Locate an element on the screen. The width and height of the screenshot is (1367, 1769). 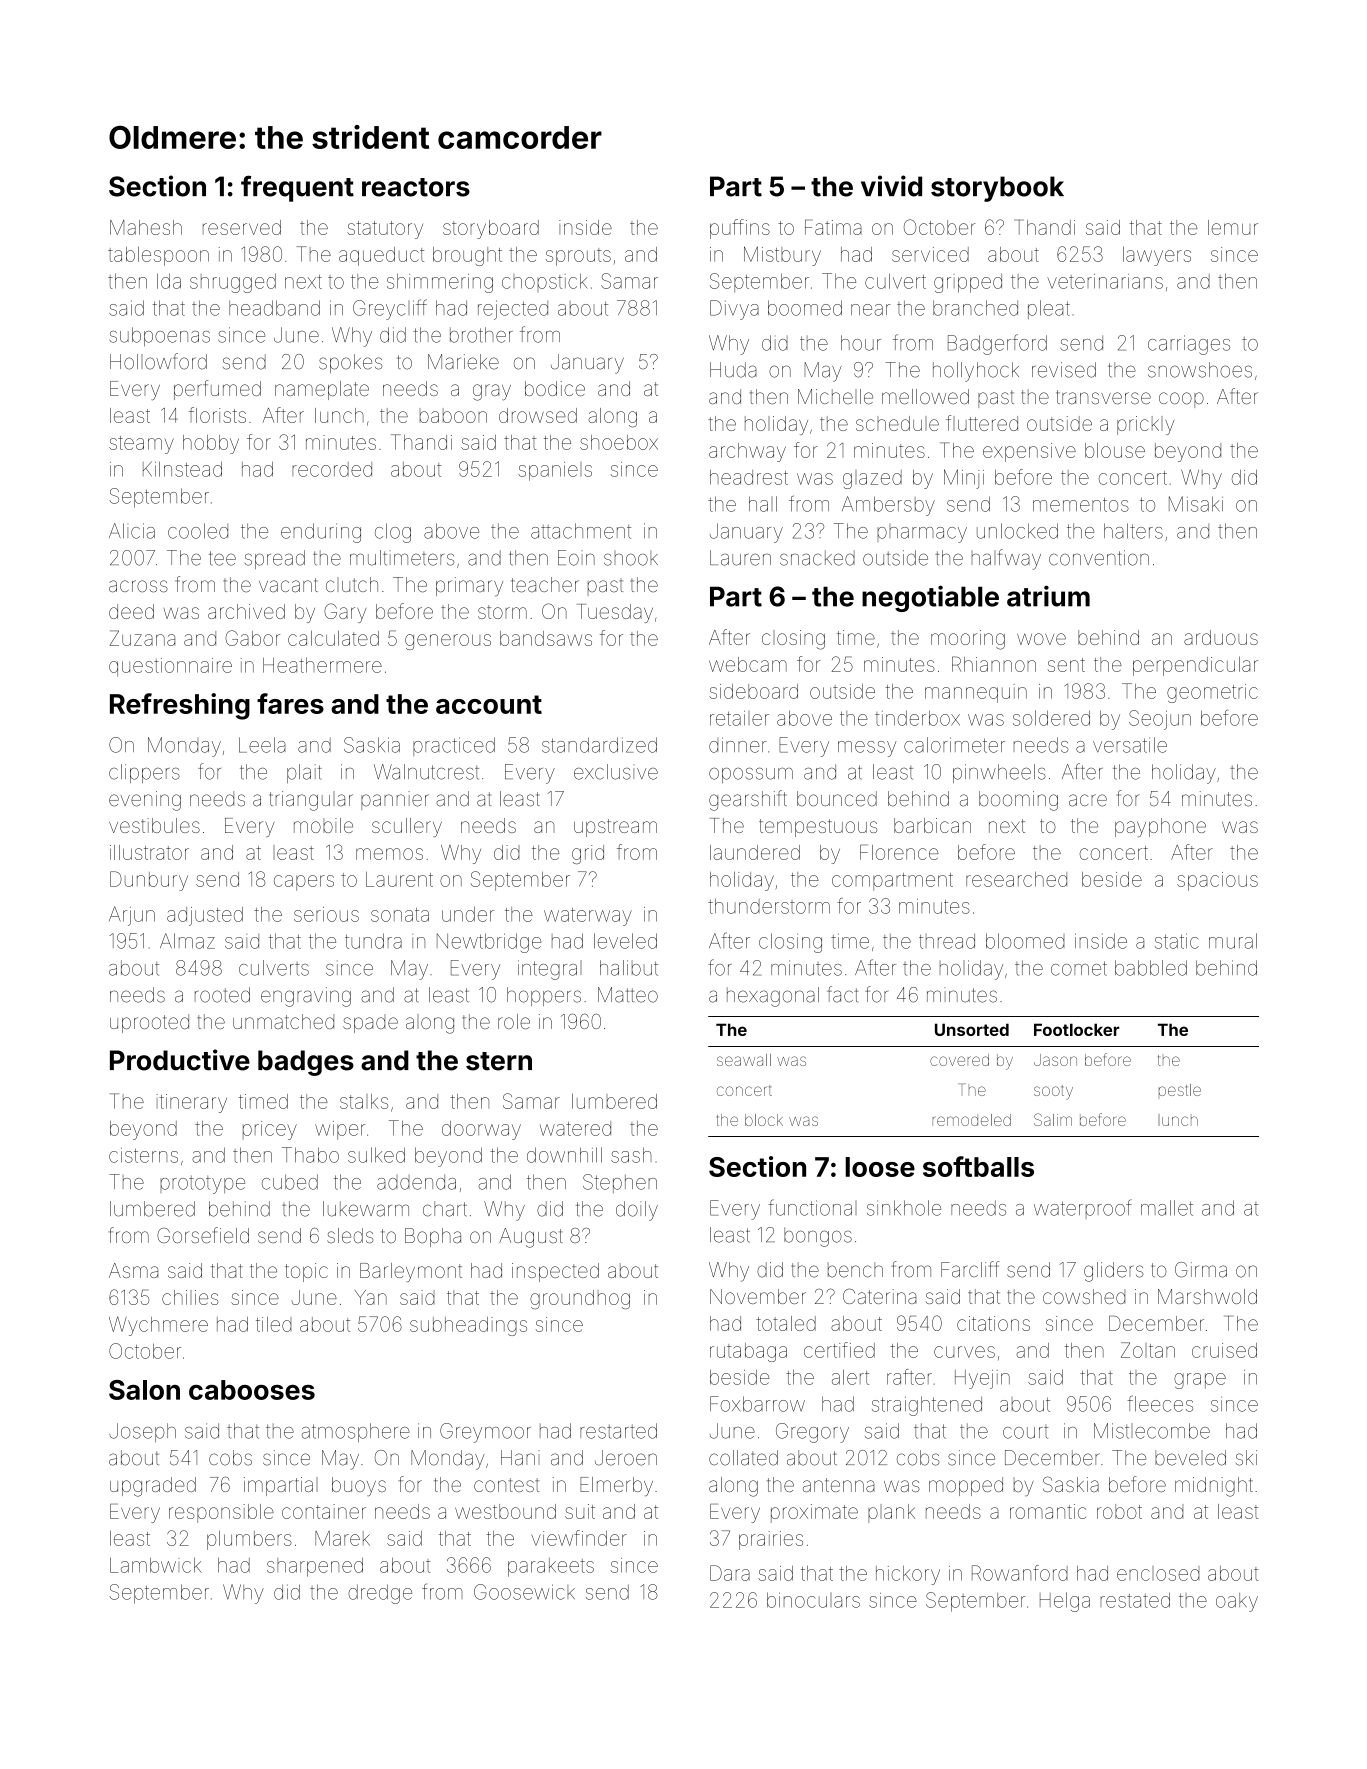
opossum is located at coordinates (751, 775).
